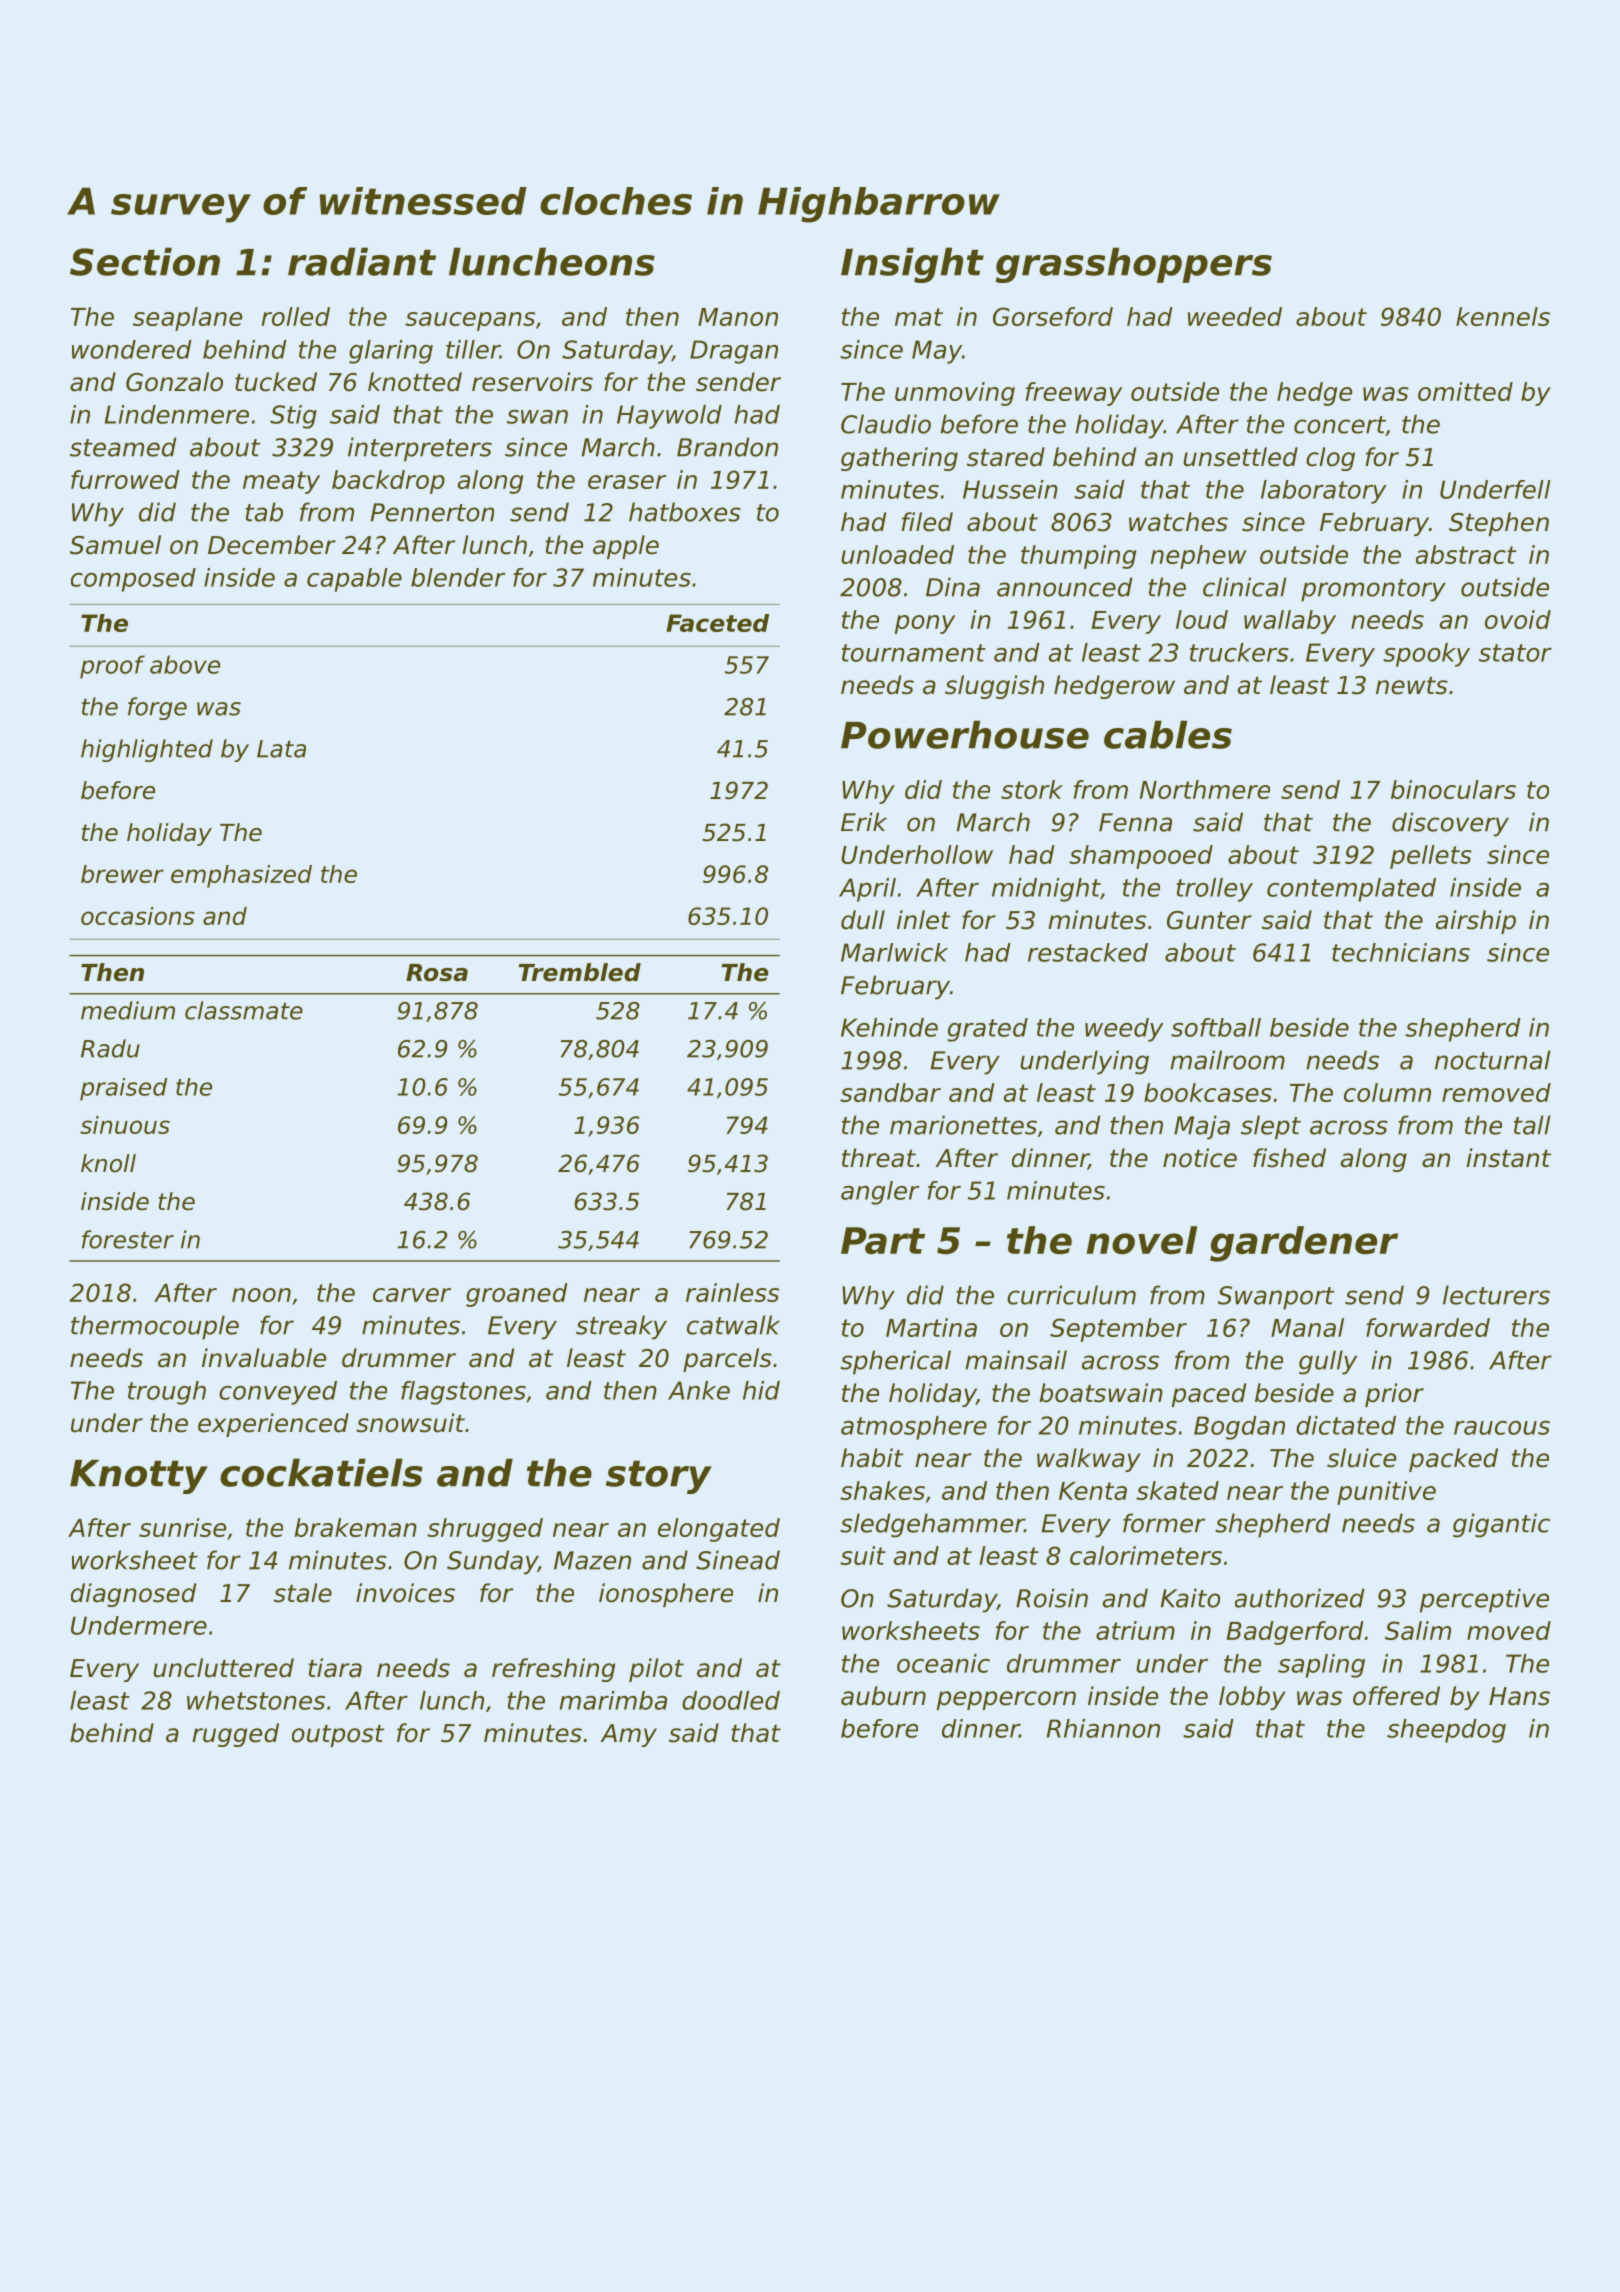  What do you see at coordinates (1103, 1728) in the image?
I see `Rhiannon` at bounding box center [1103, 1728].
